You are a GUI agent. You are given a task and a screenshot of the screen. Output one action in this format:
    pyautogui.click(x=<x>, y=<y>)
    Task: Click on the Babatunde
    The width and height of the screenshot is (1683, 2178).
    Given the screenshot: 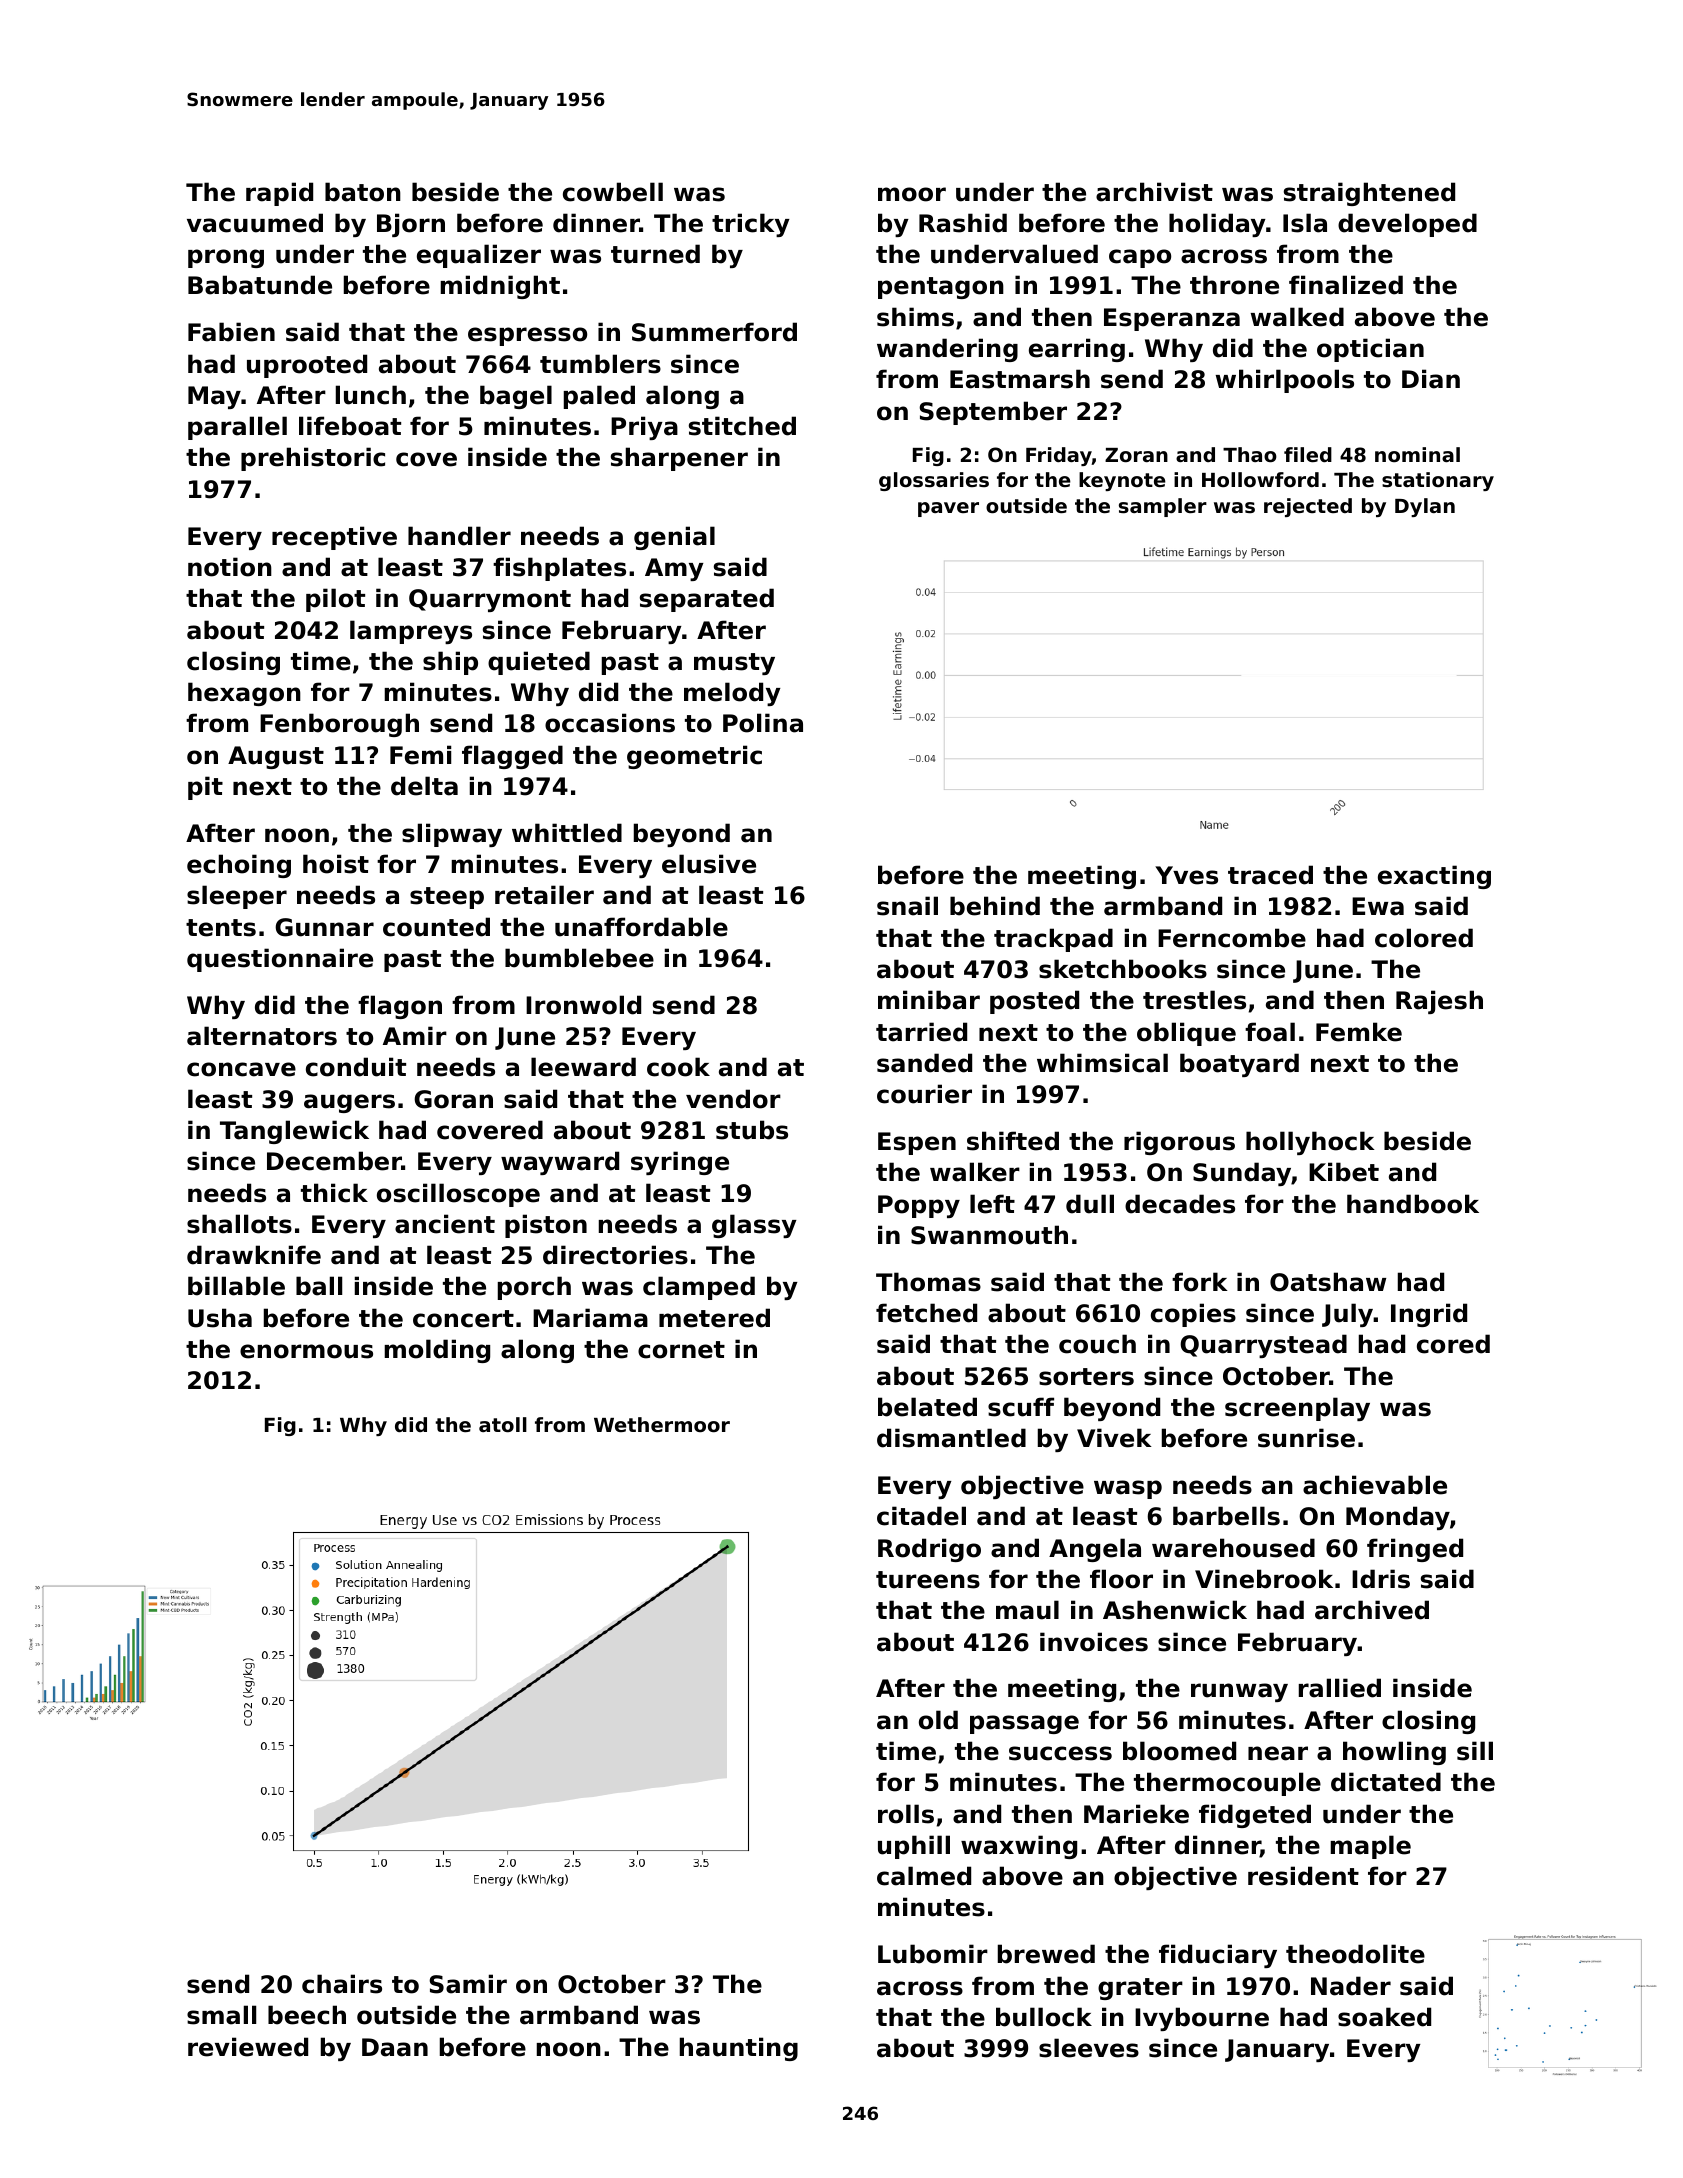 What is the action you would take?
    pyautogui.click(x=260, y=285)
